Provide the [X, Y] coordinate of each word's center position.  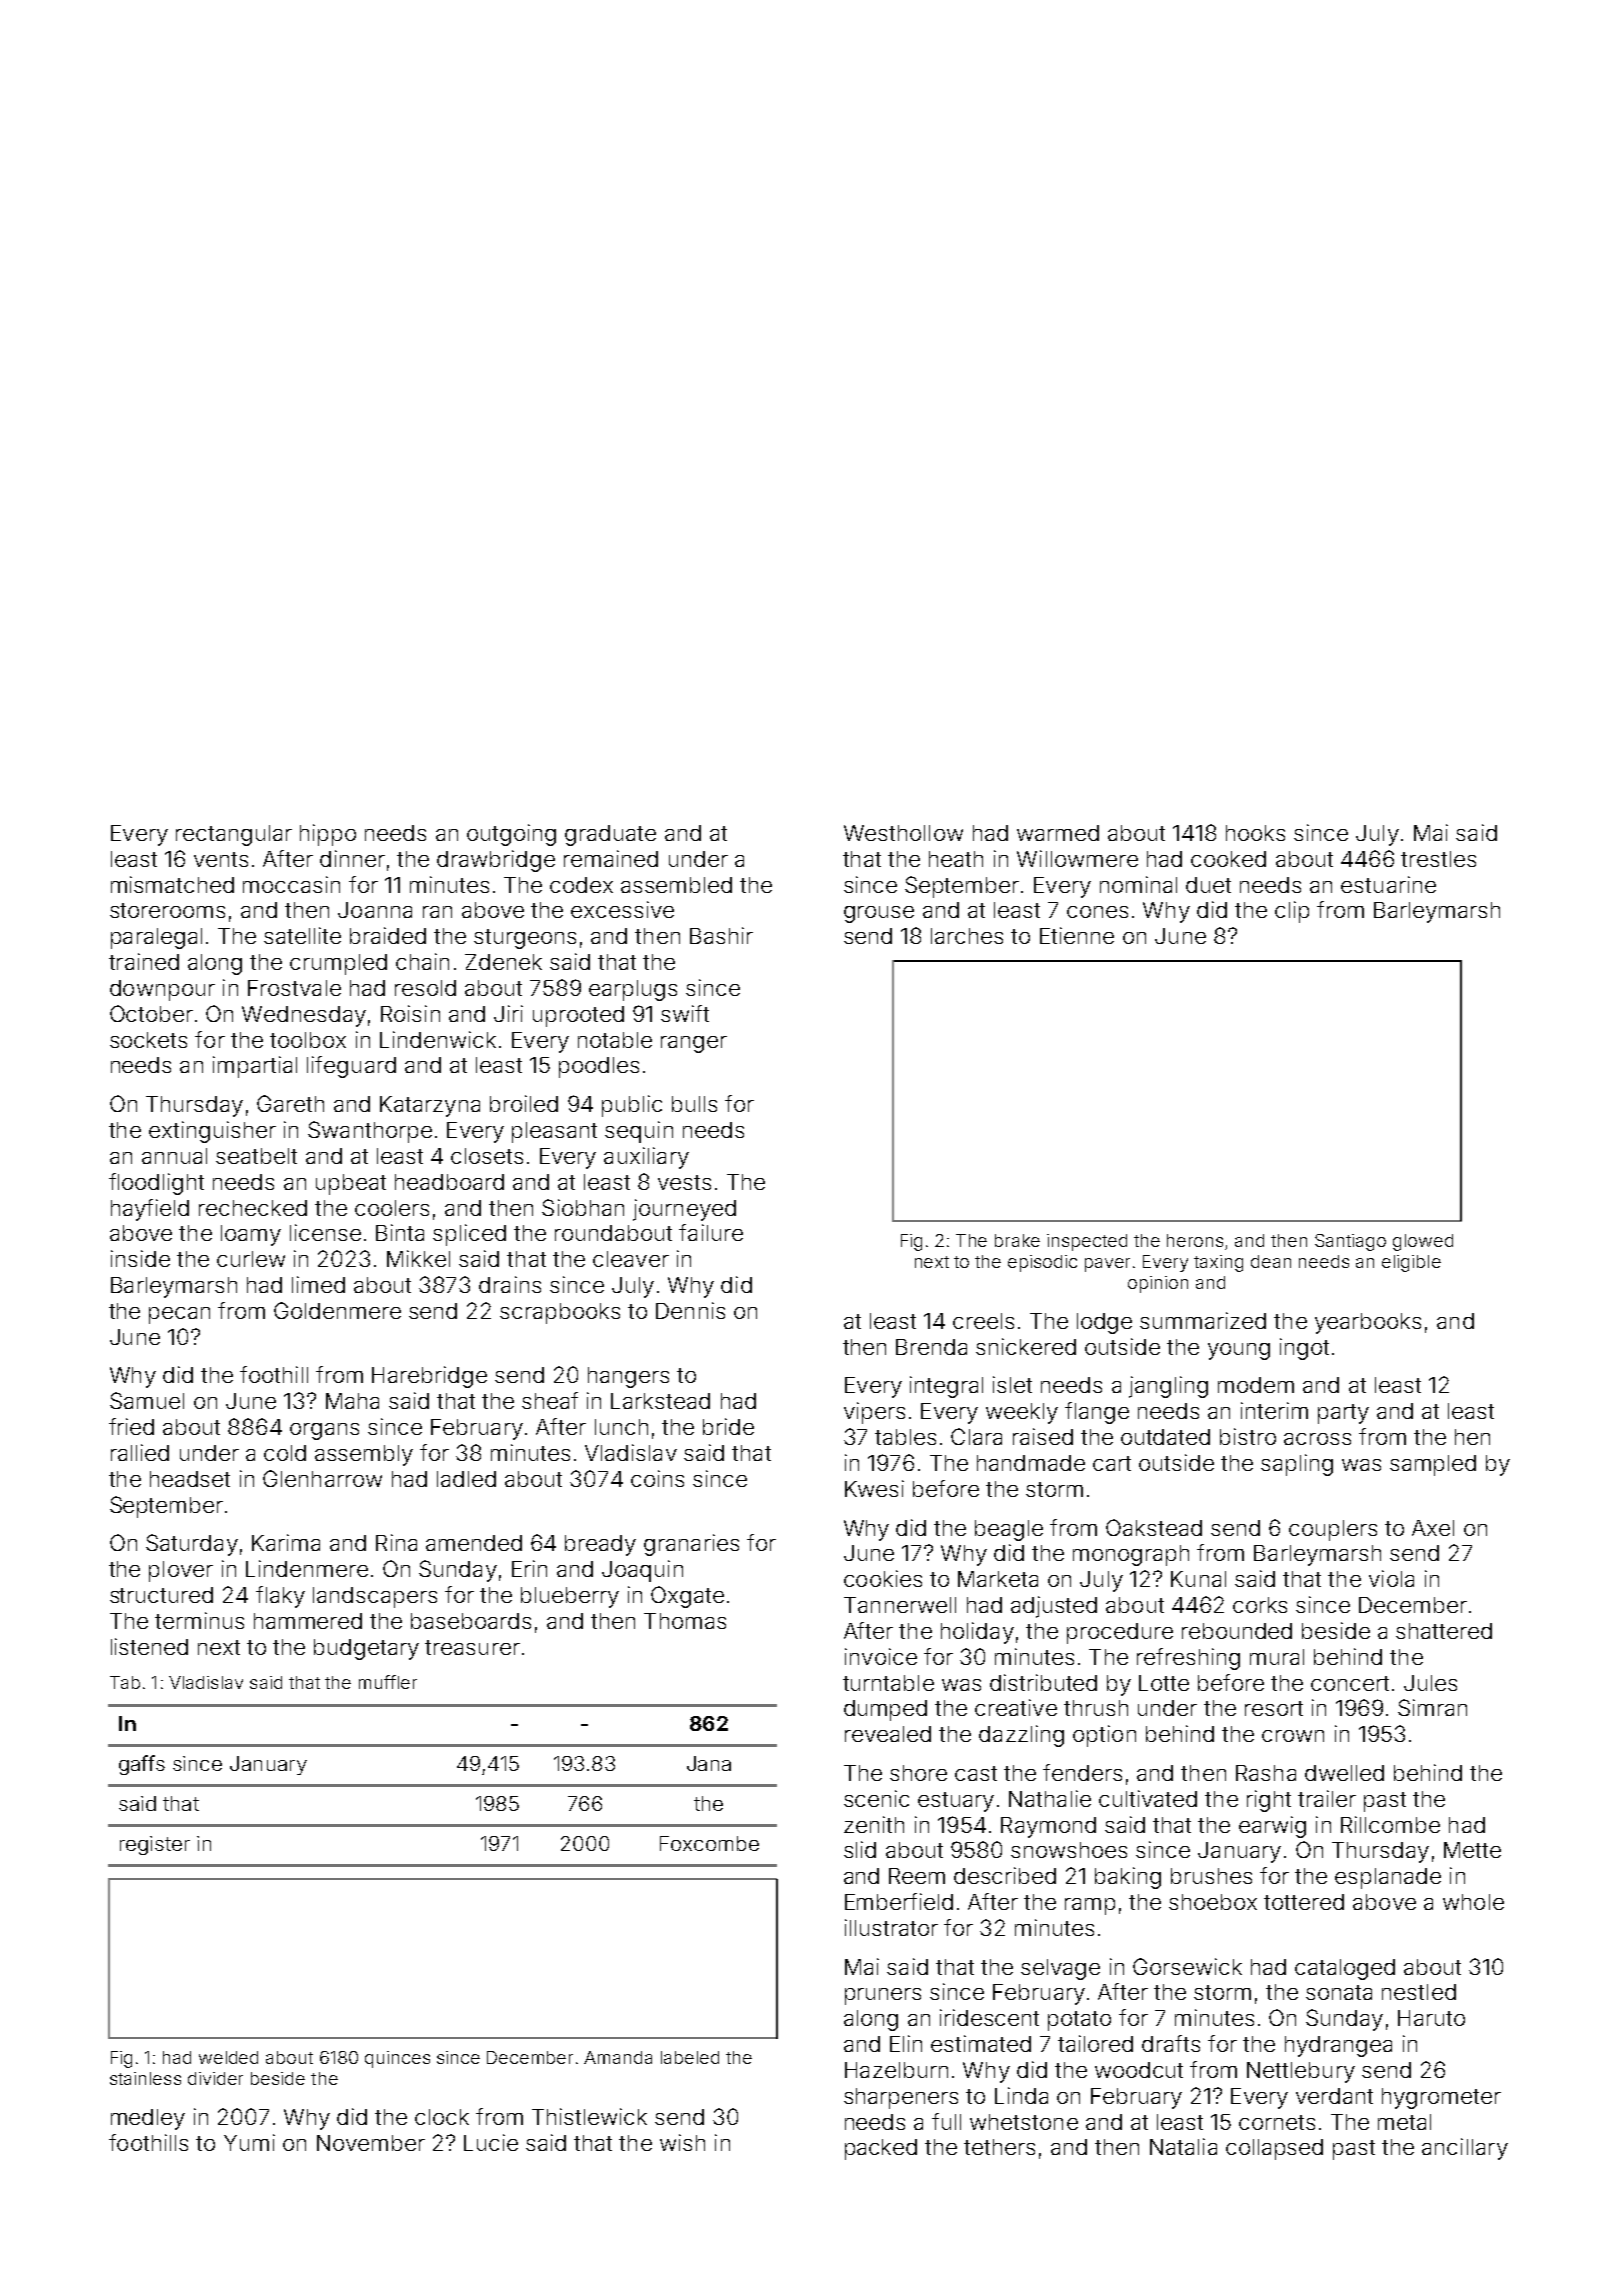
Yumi [249, 2142]
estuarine [1388, 884]
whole [1473, 1902]
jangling [1168, 1387]
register [155, 1845]
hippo [328, 835]
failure [711, 1232]
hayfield [150, 1210]
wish [682, 2142]
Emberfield [899, 1901]
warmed [1058, 833]
